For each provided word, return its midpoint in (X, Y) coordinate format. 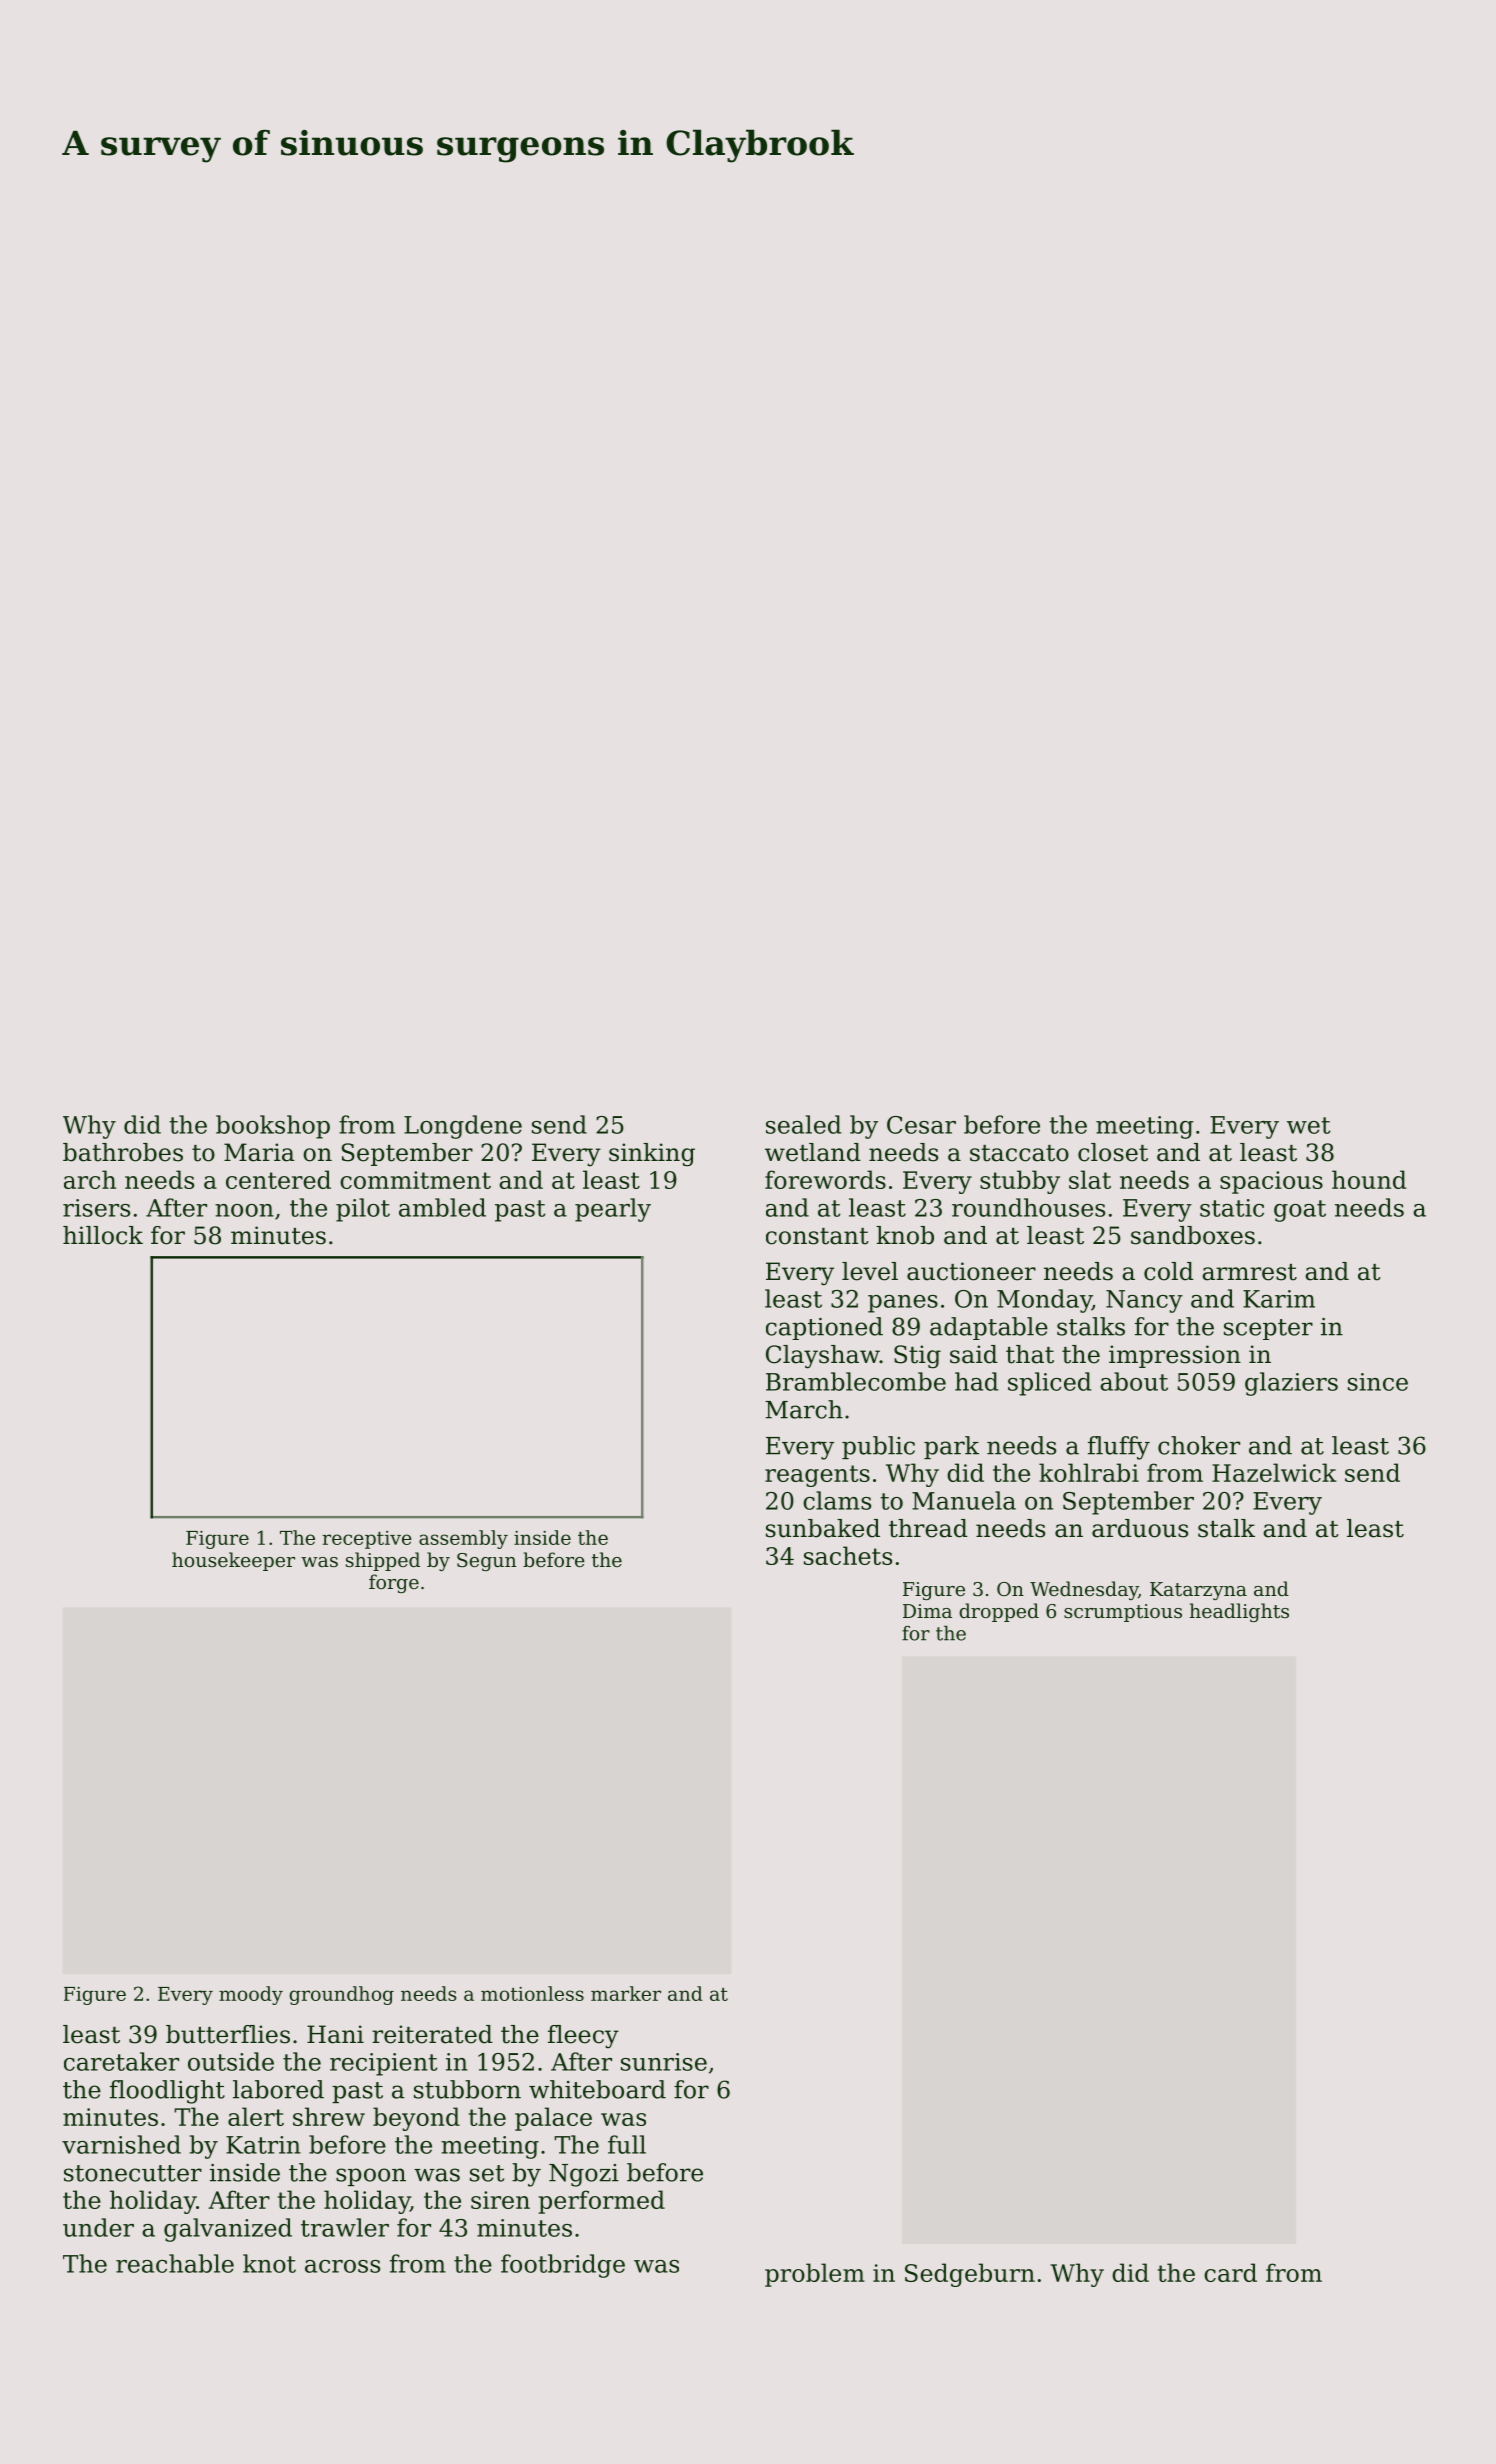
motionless (532, 1993)
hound (1369, 1179)
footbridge (563, 2266)
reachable (175, 2263)
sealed (803, 1124)
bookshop (273, 1127)
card (1230, 2272)
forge (394, 1583)
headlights (1239, 1612)
